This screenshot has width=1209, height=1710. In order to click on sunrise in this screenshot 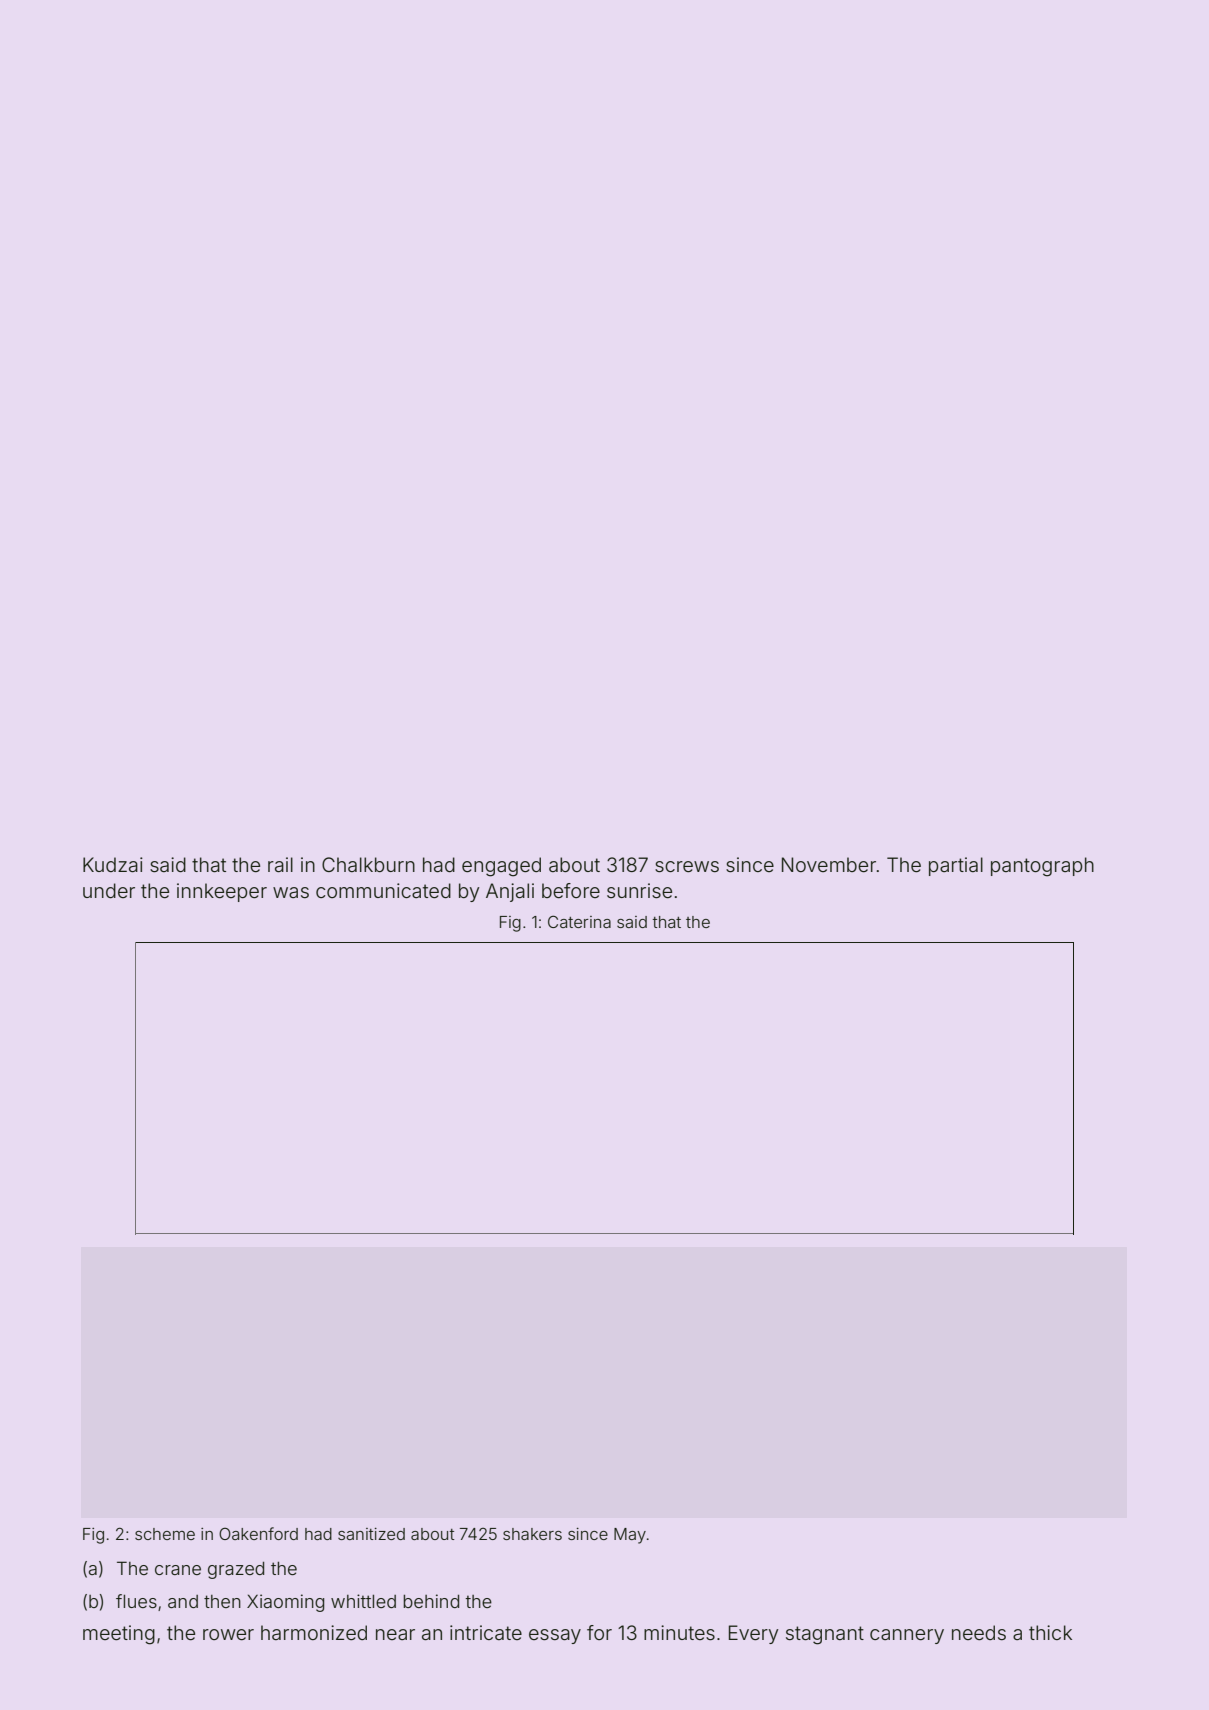, I will do `click(639, 890)`.
